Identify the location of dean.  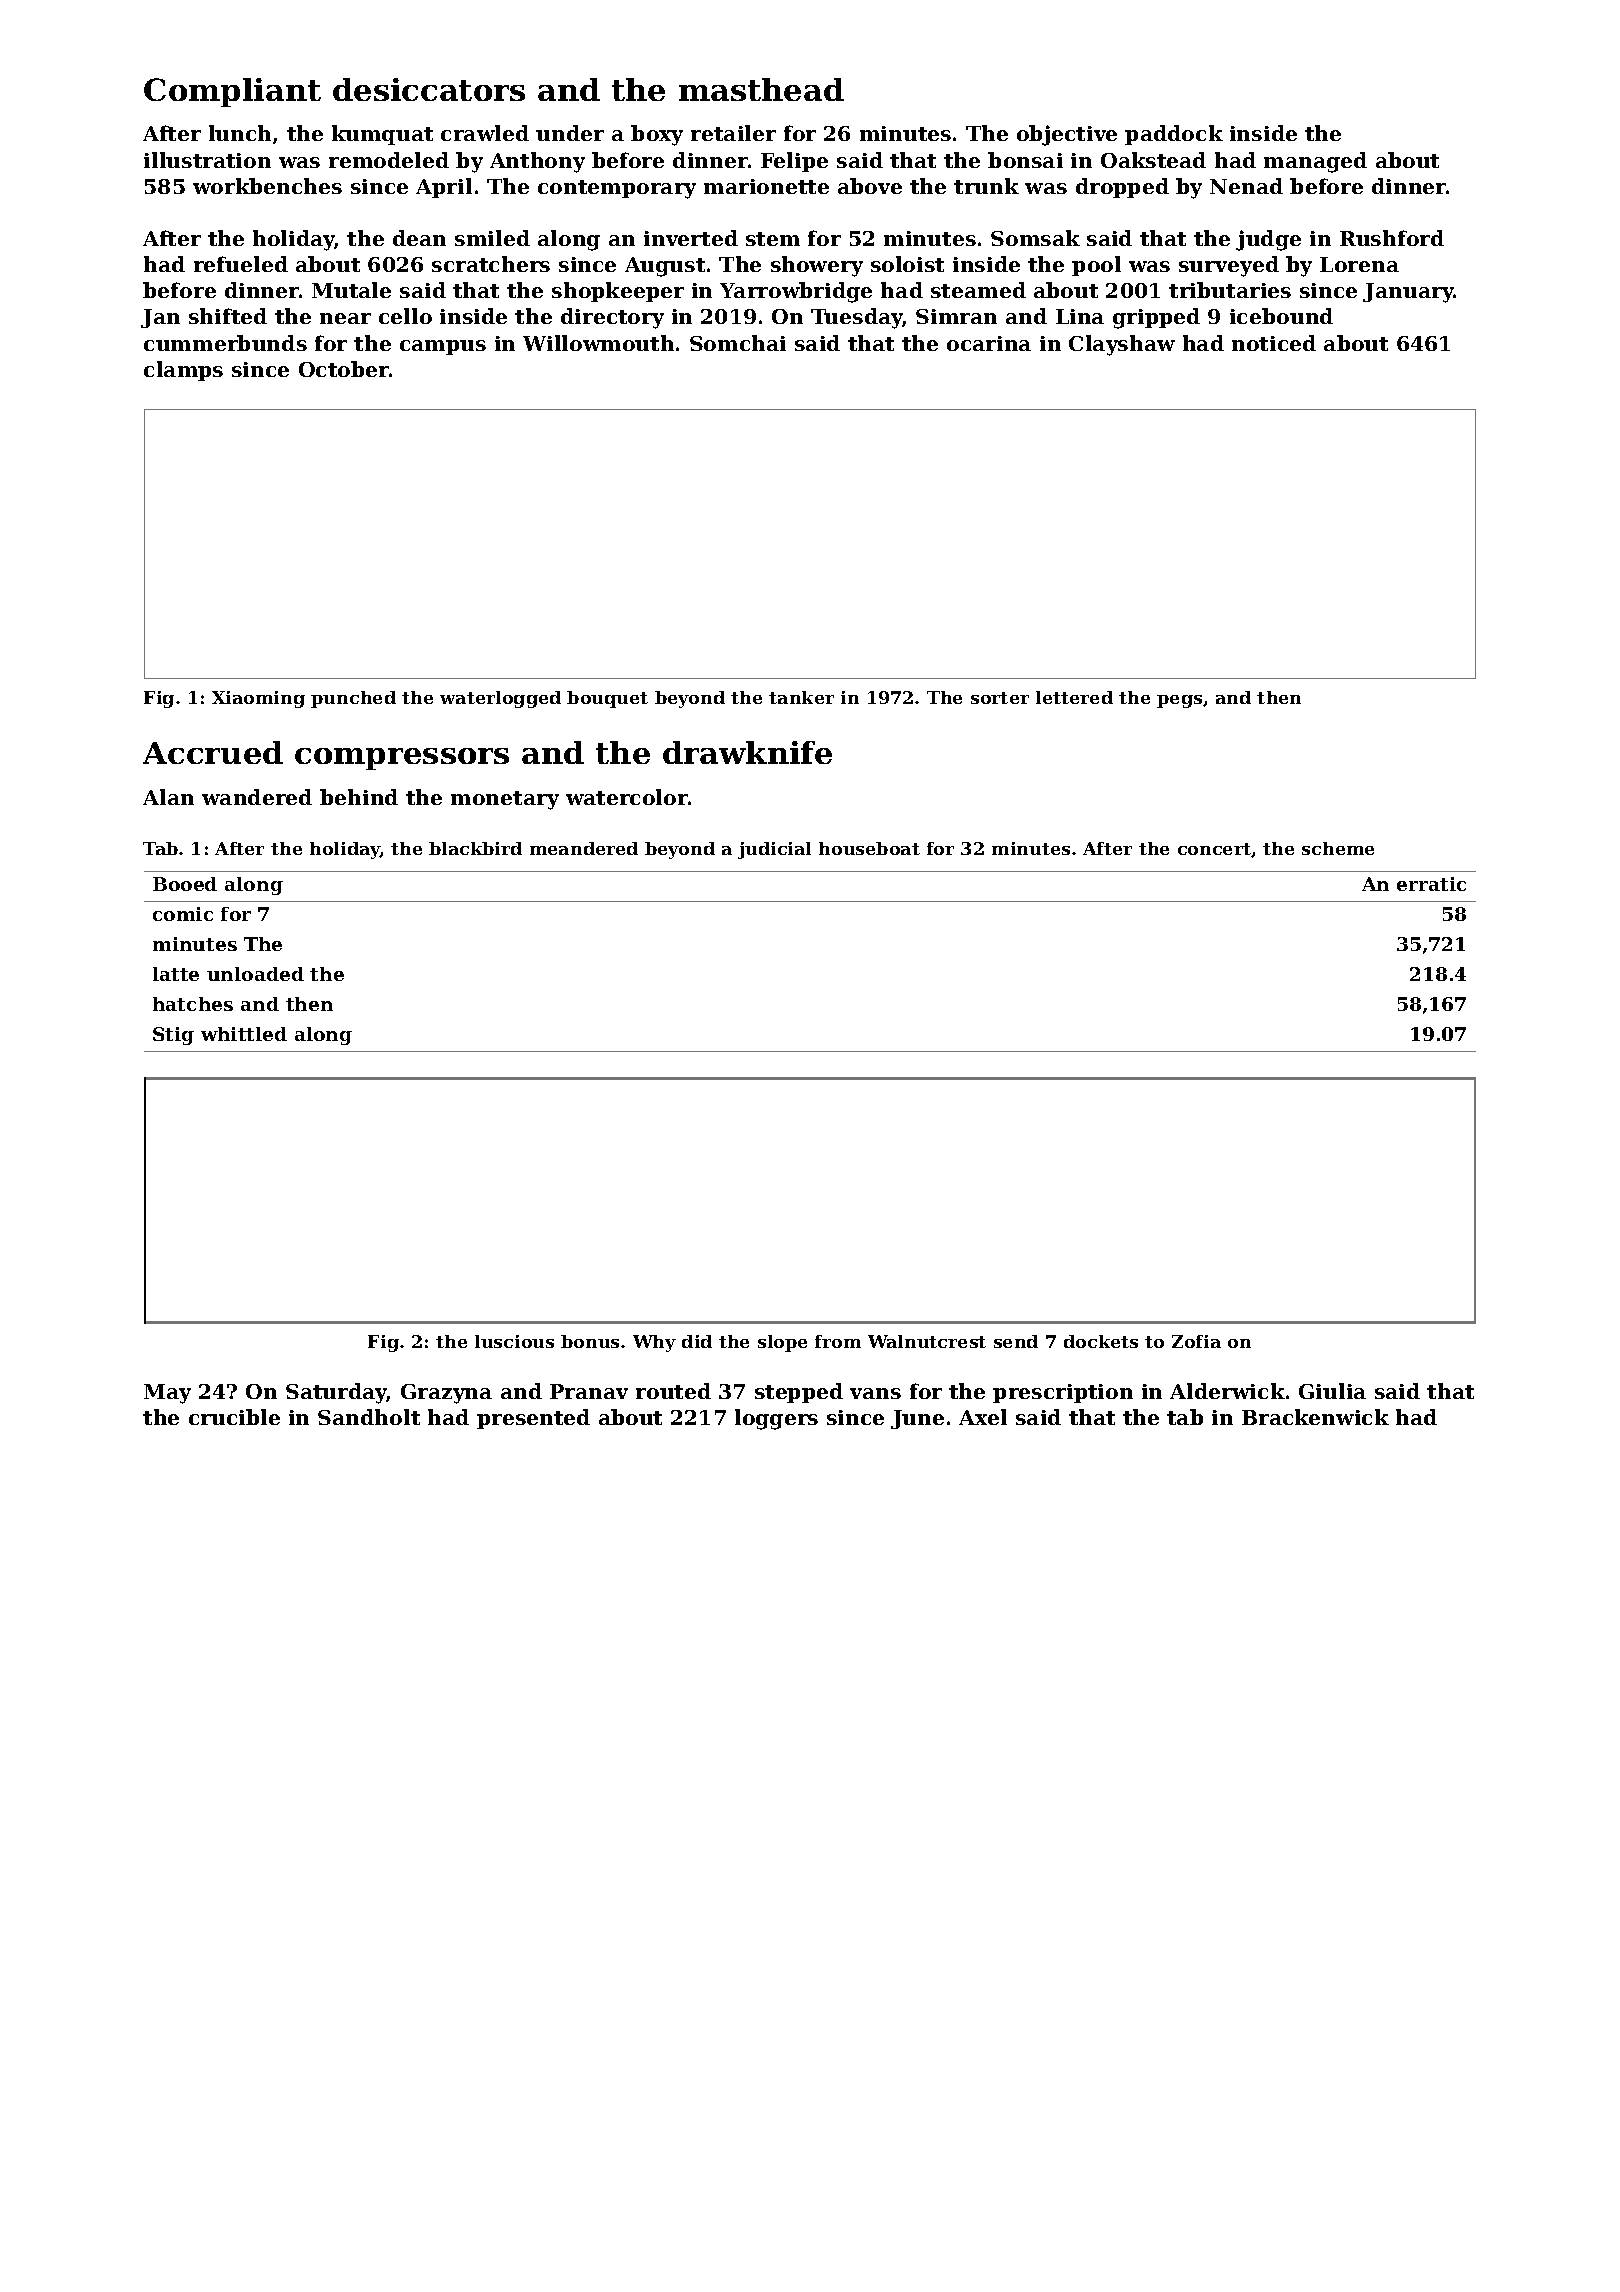
(419, 238).
